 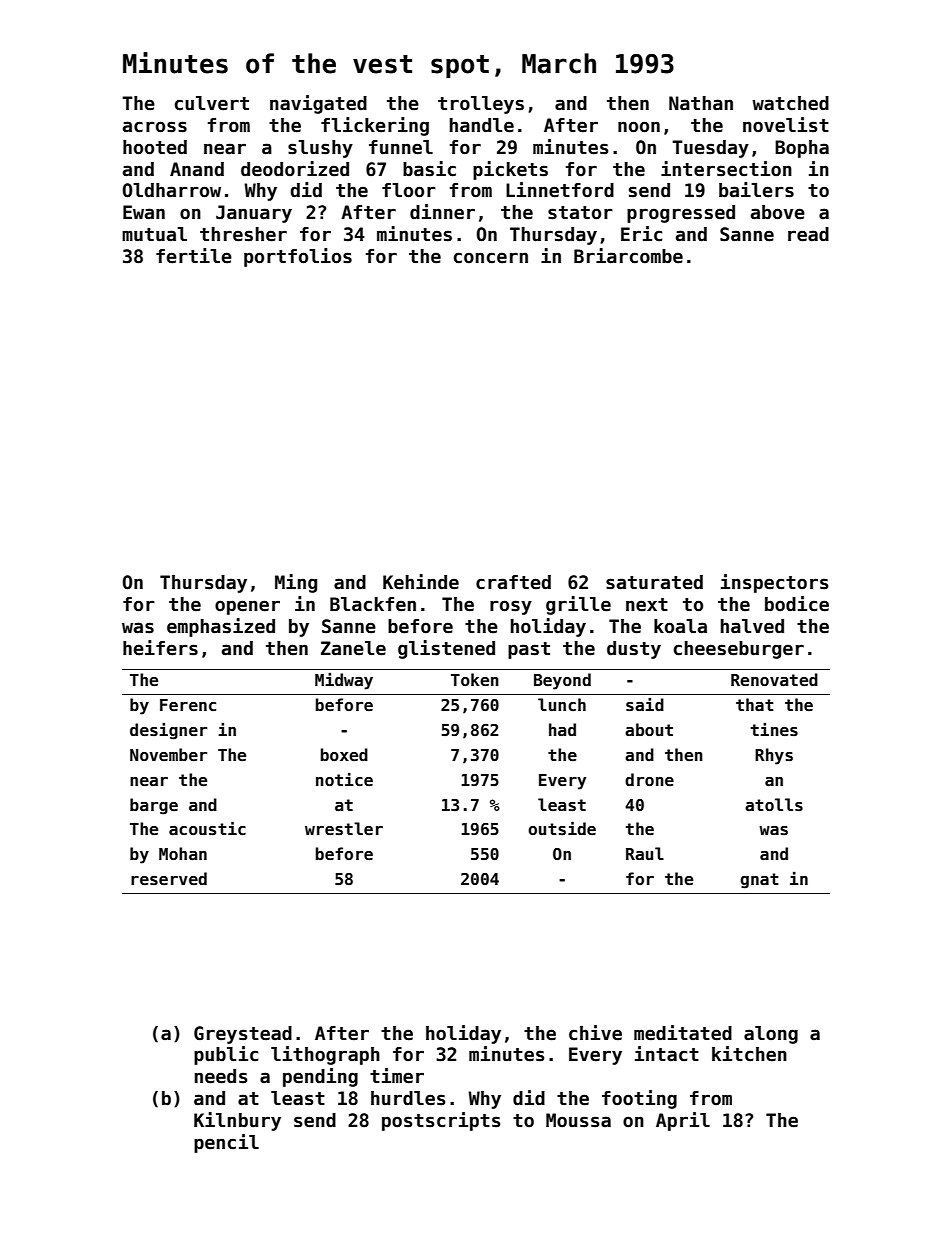 What do you see at coordinates (491, 258) in the screenshot?
I see `concern` at bounding box center [491, 258].
